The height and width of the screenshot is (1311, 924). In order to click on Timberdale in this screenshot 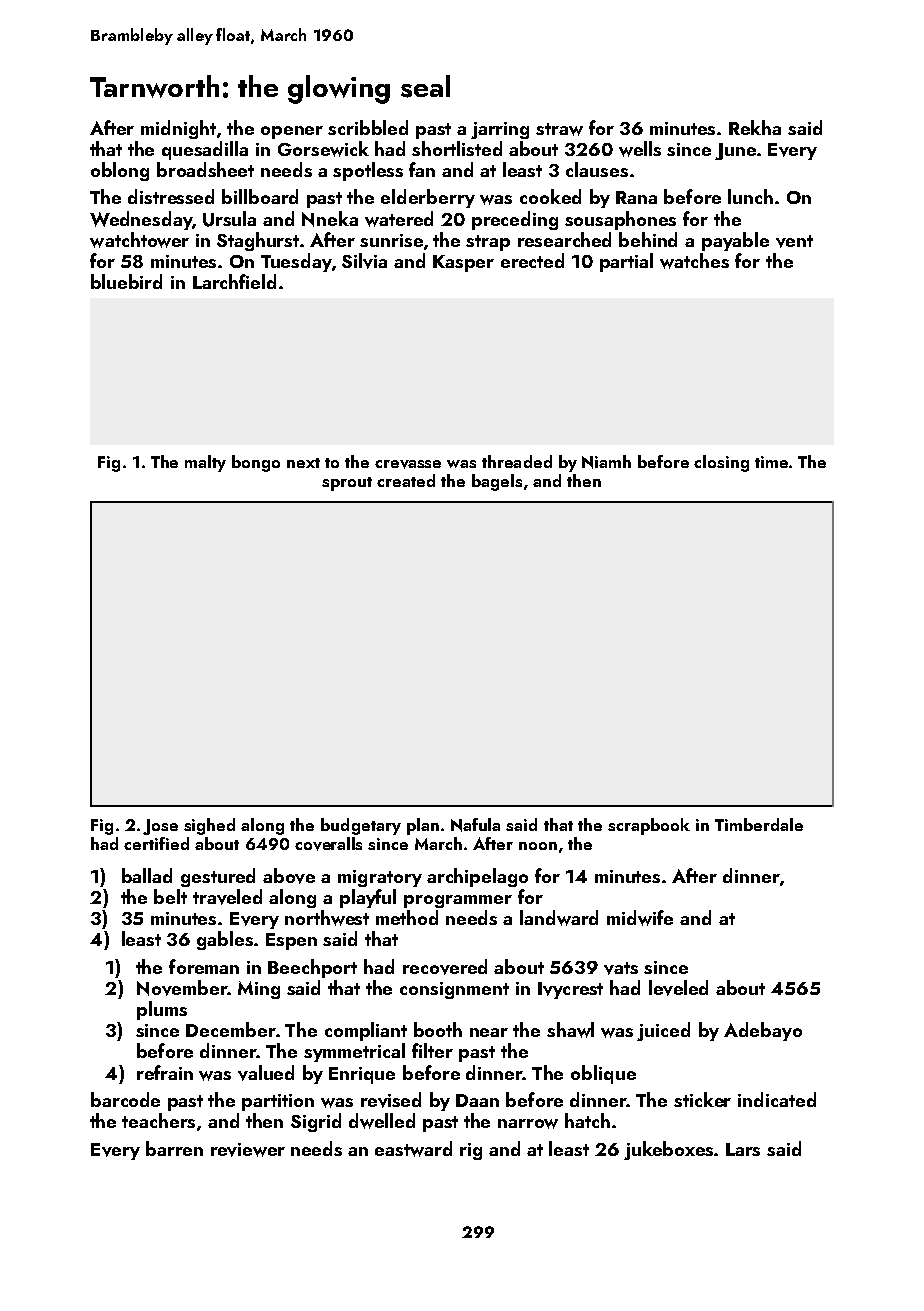, I will do `click(759, 824)`.
